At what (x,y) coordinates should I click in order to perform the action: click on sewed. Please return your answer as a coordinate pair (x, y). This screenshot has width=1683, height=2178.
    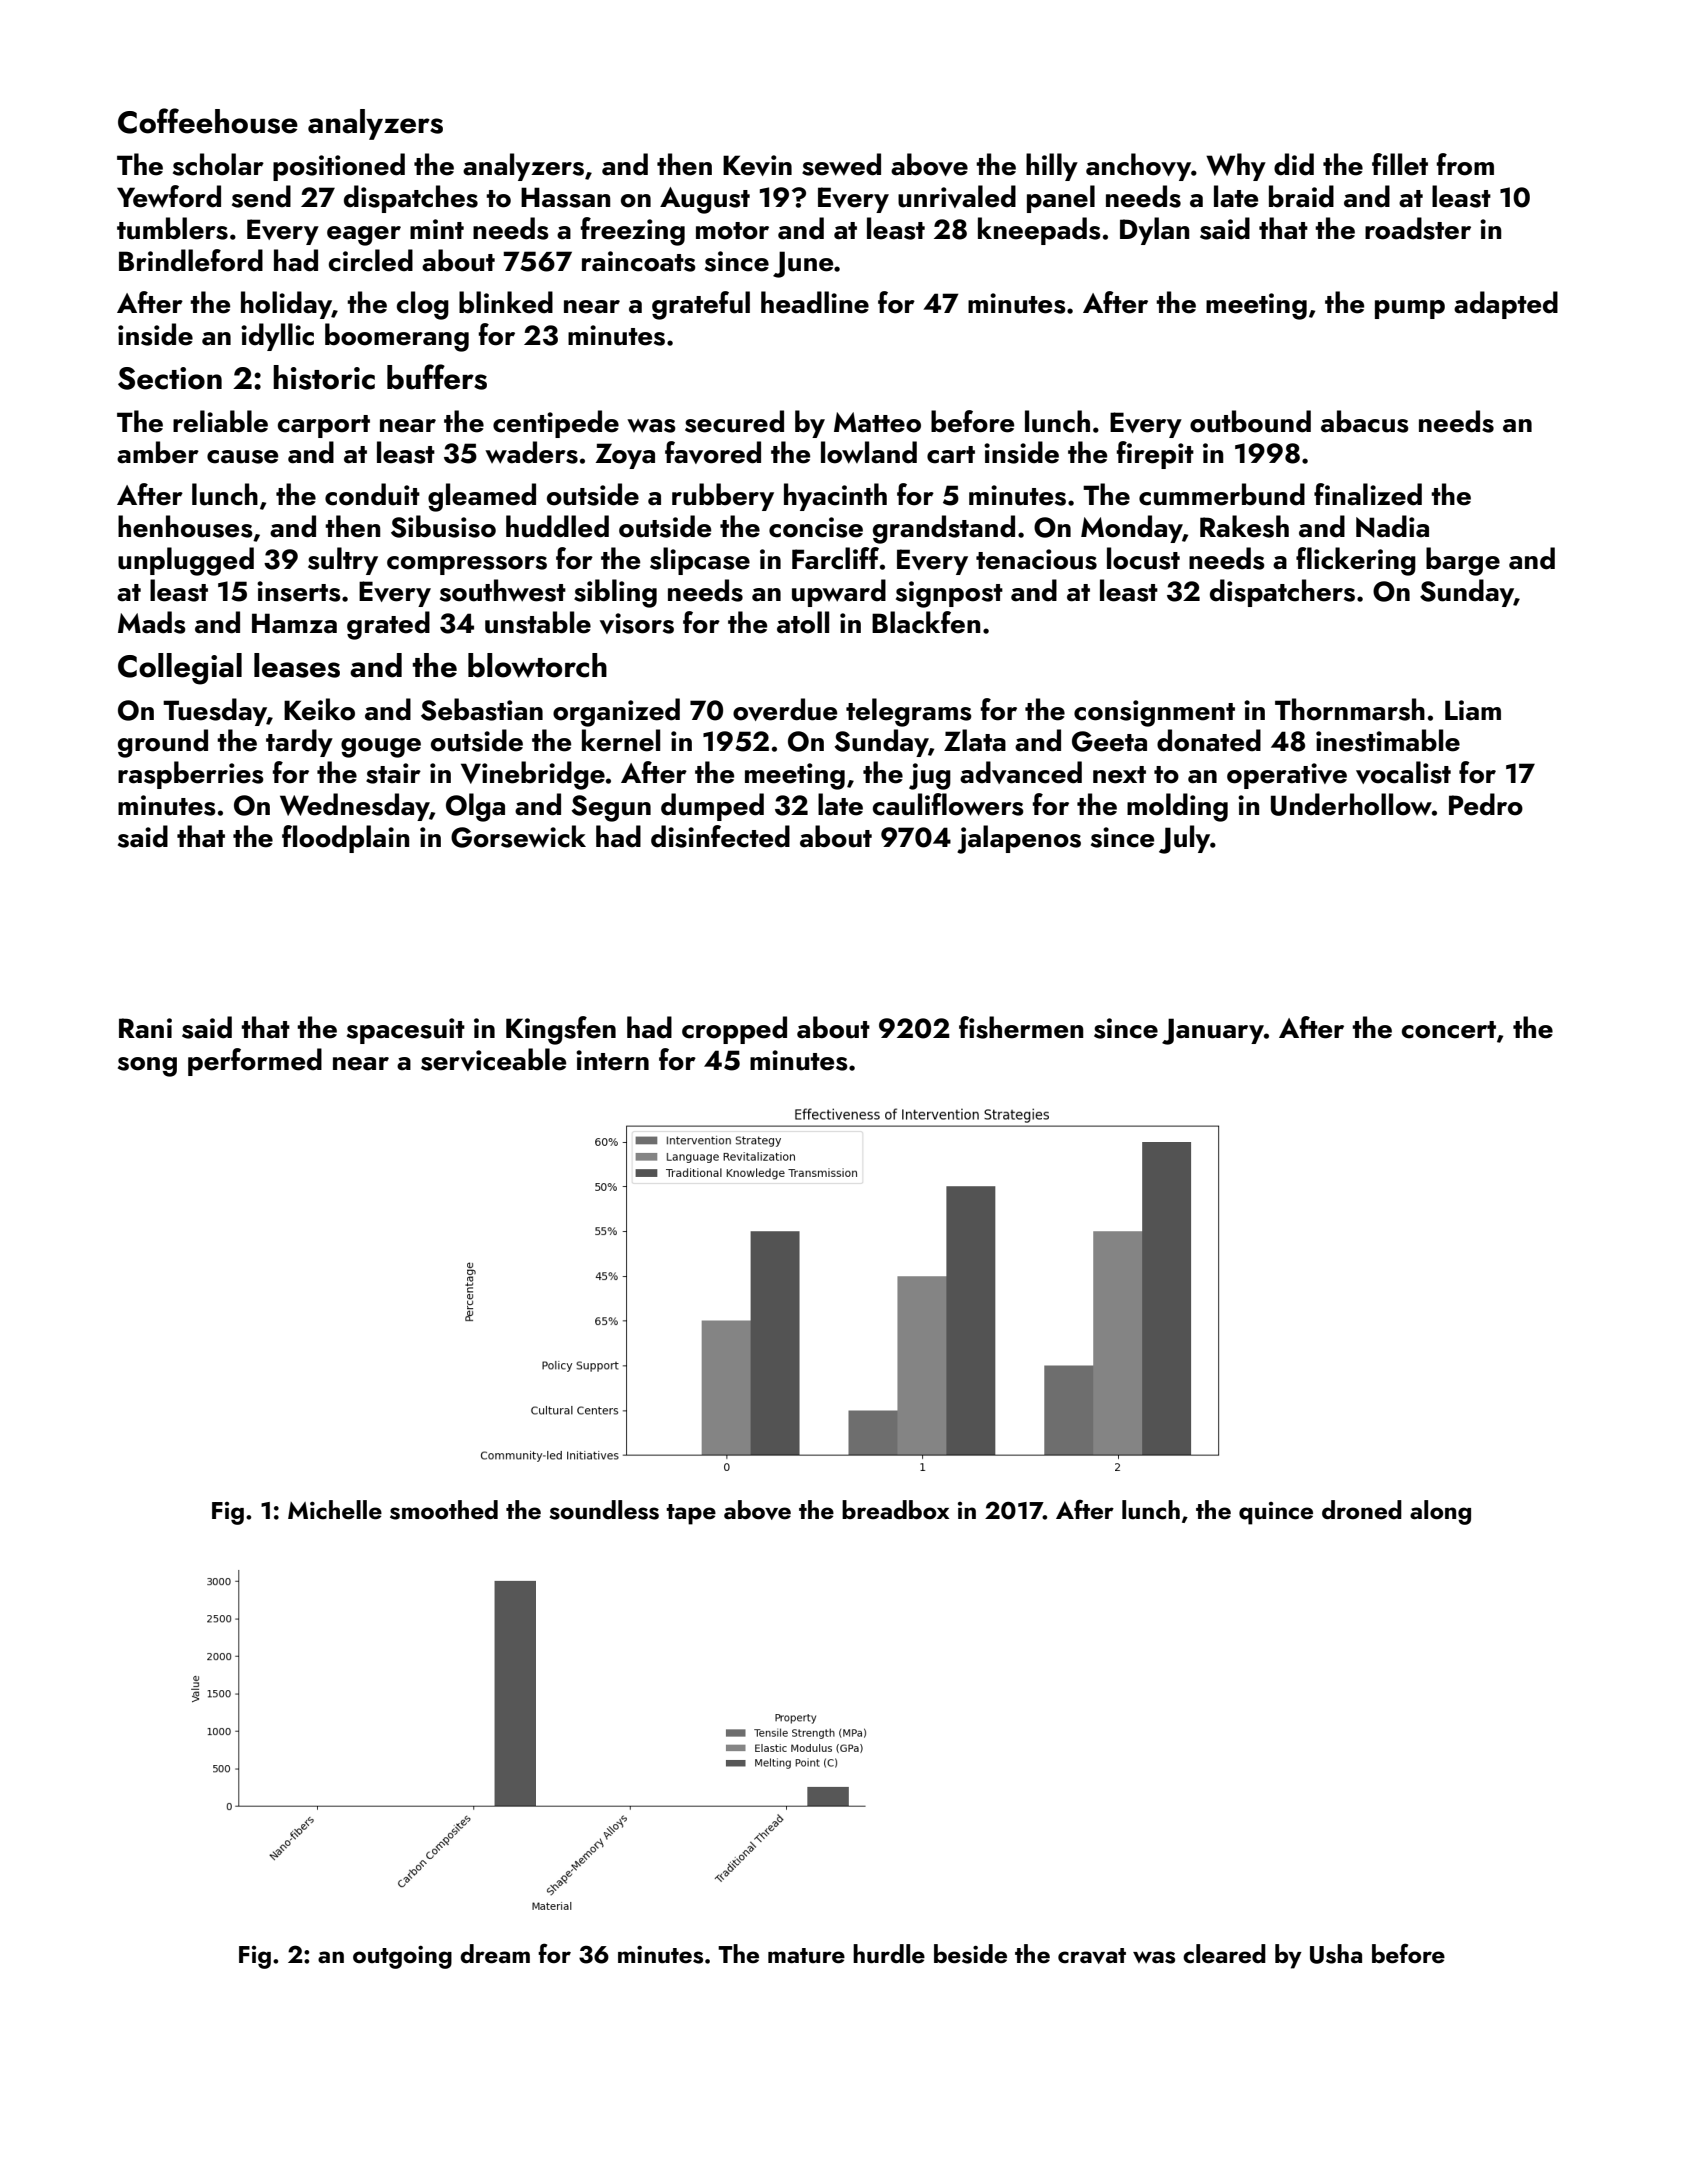
    Looking at the image, I should click on (841, 164).
